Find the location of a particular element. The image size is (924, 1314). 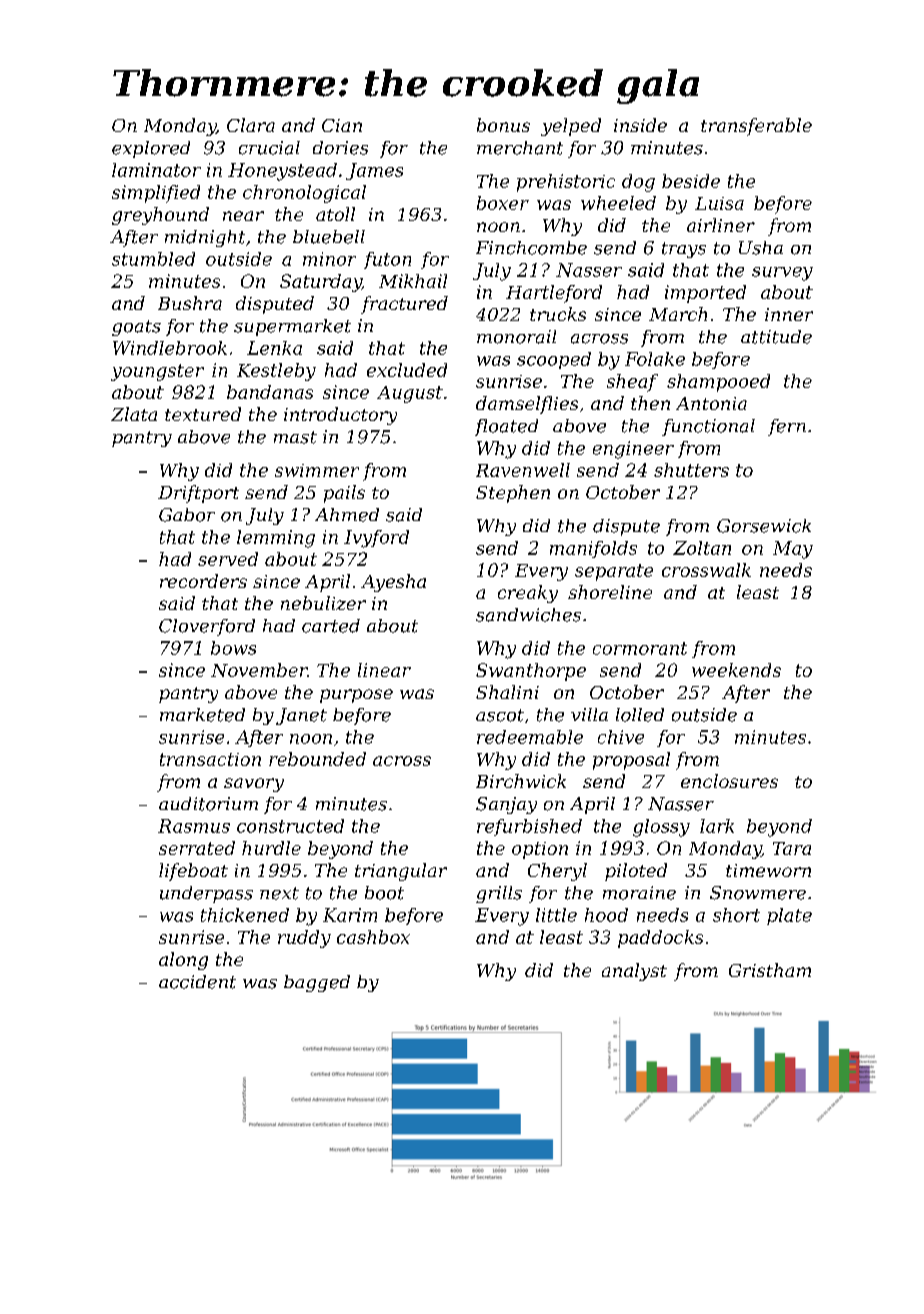

plate is located at coordinates (789, 916).
